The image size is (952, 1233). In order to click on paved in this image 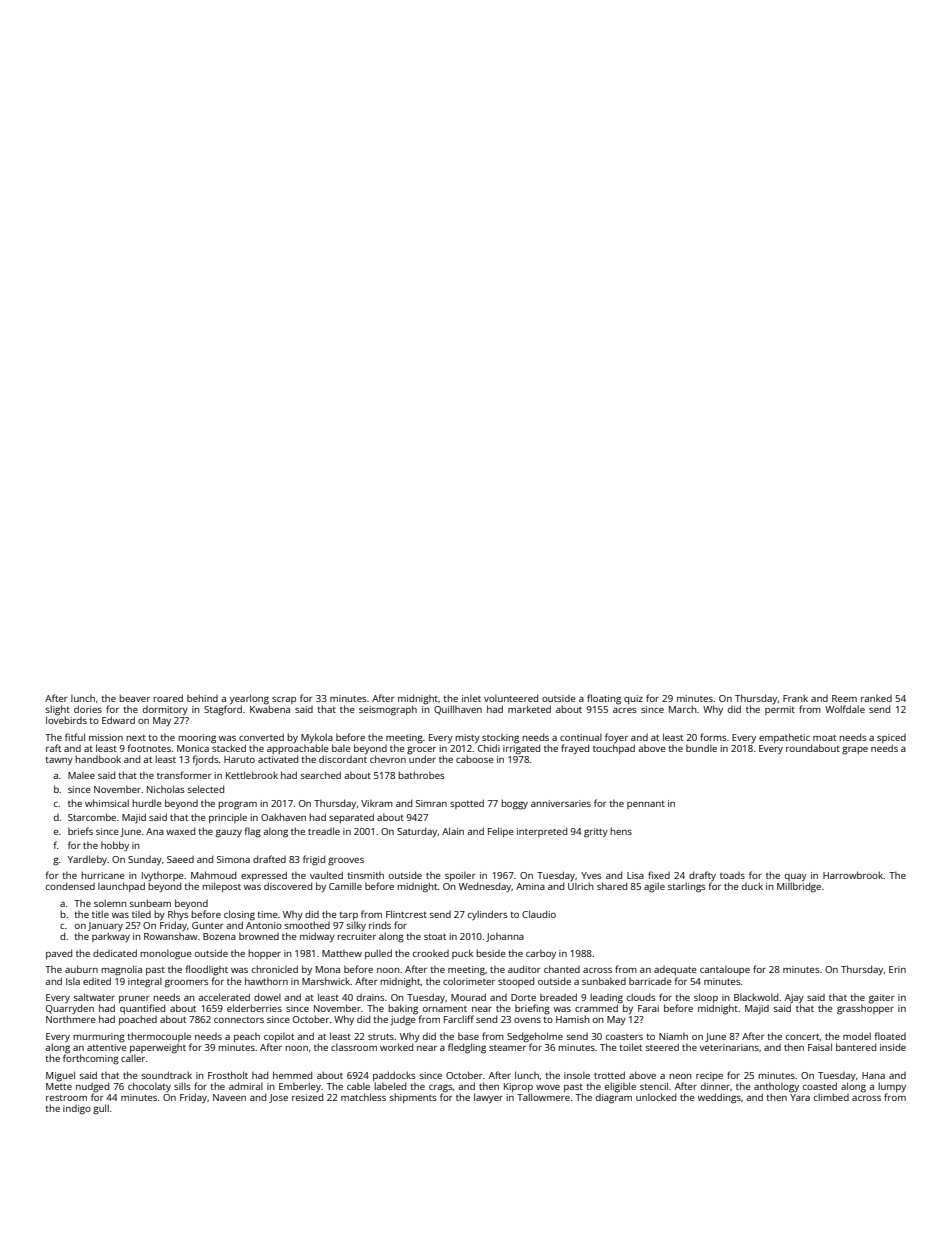, I will do `click(59, 954)`.
